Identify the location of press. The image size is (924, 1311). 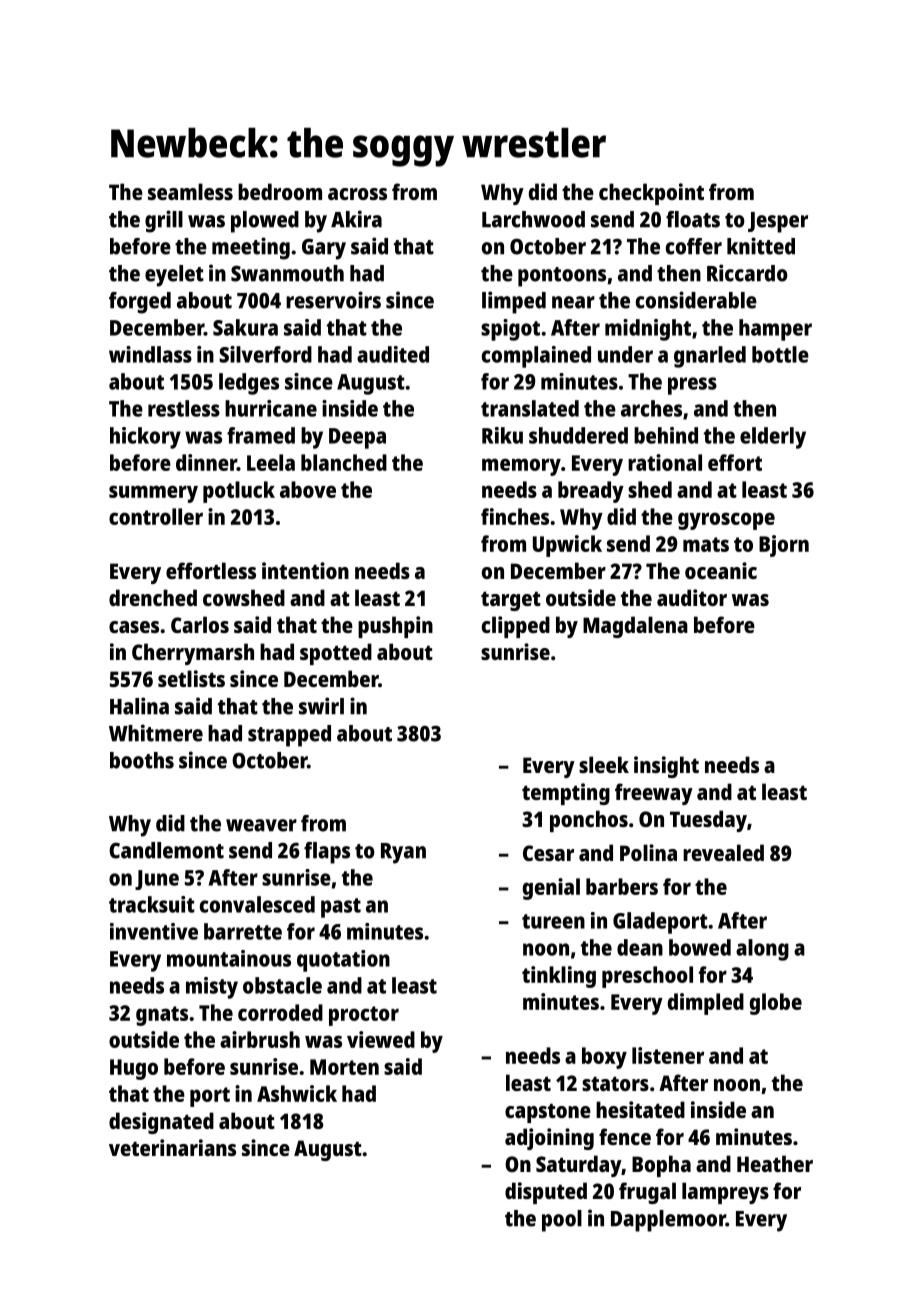
(692, 386).
